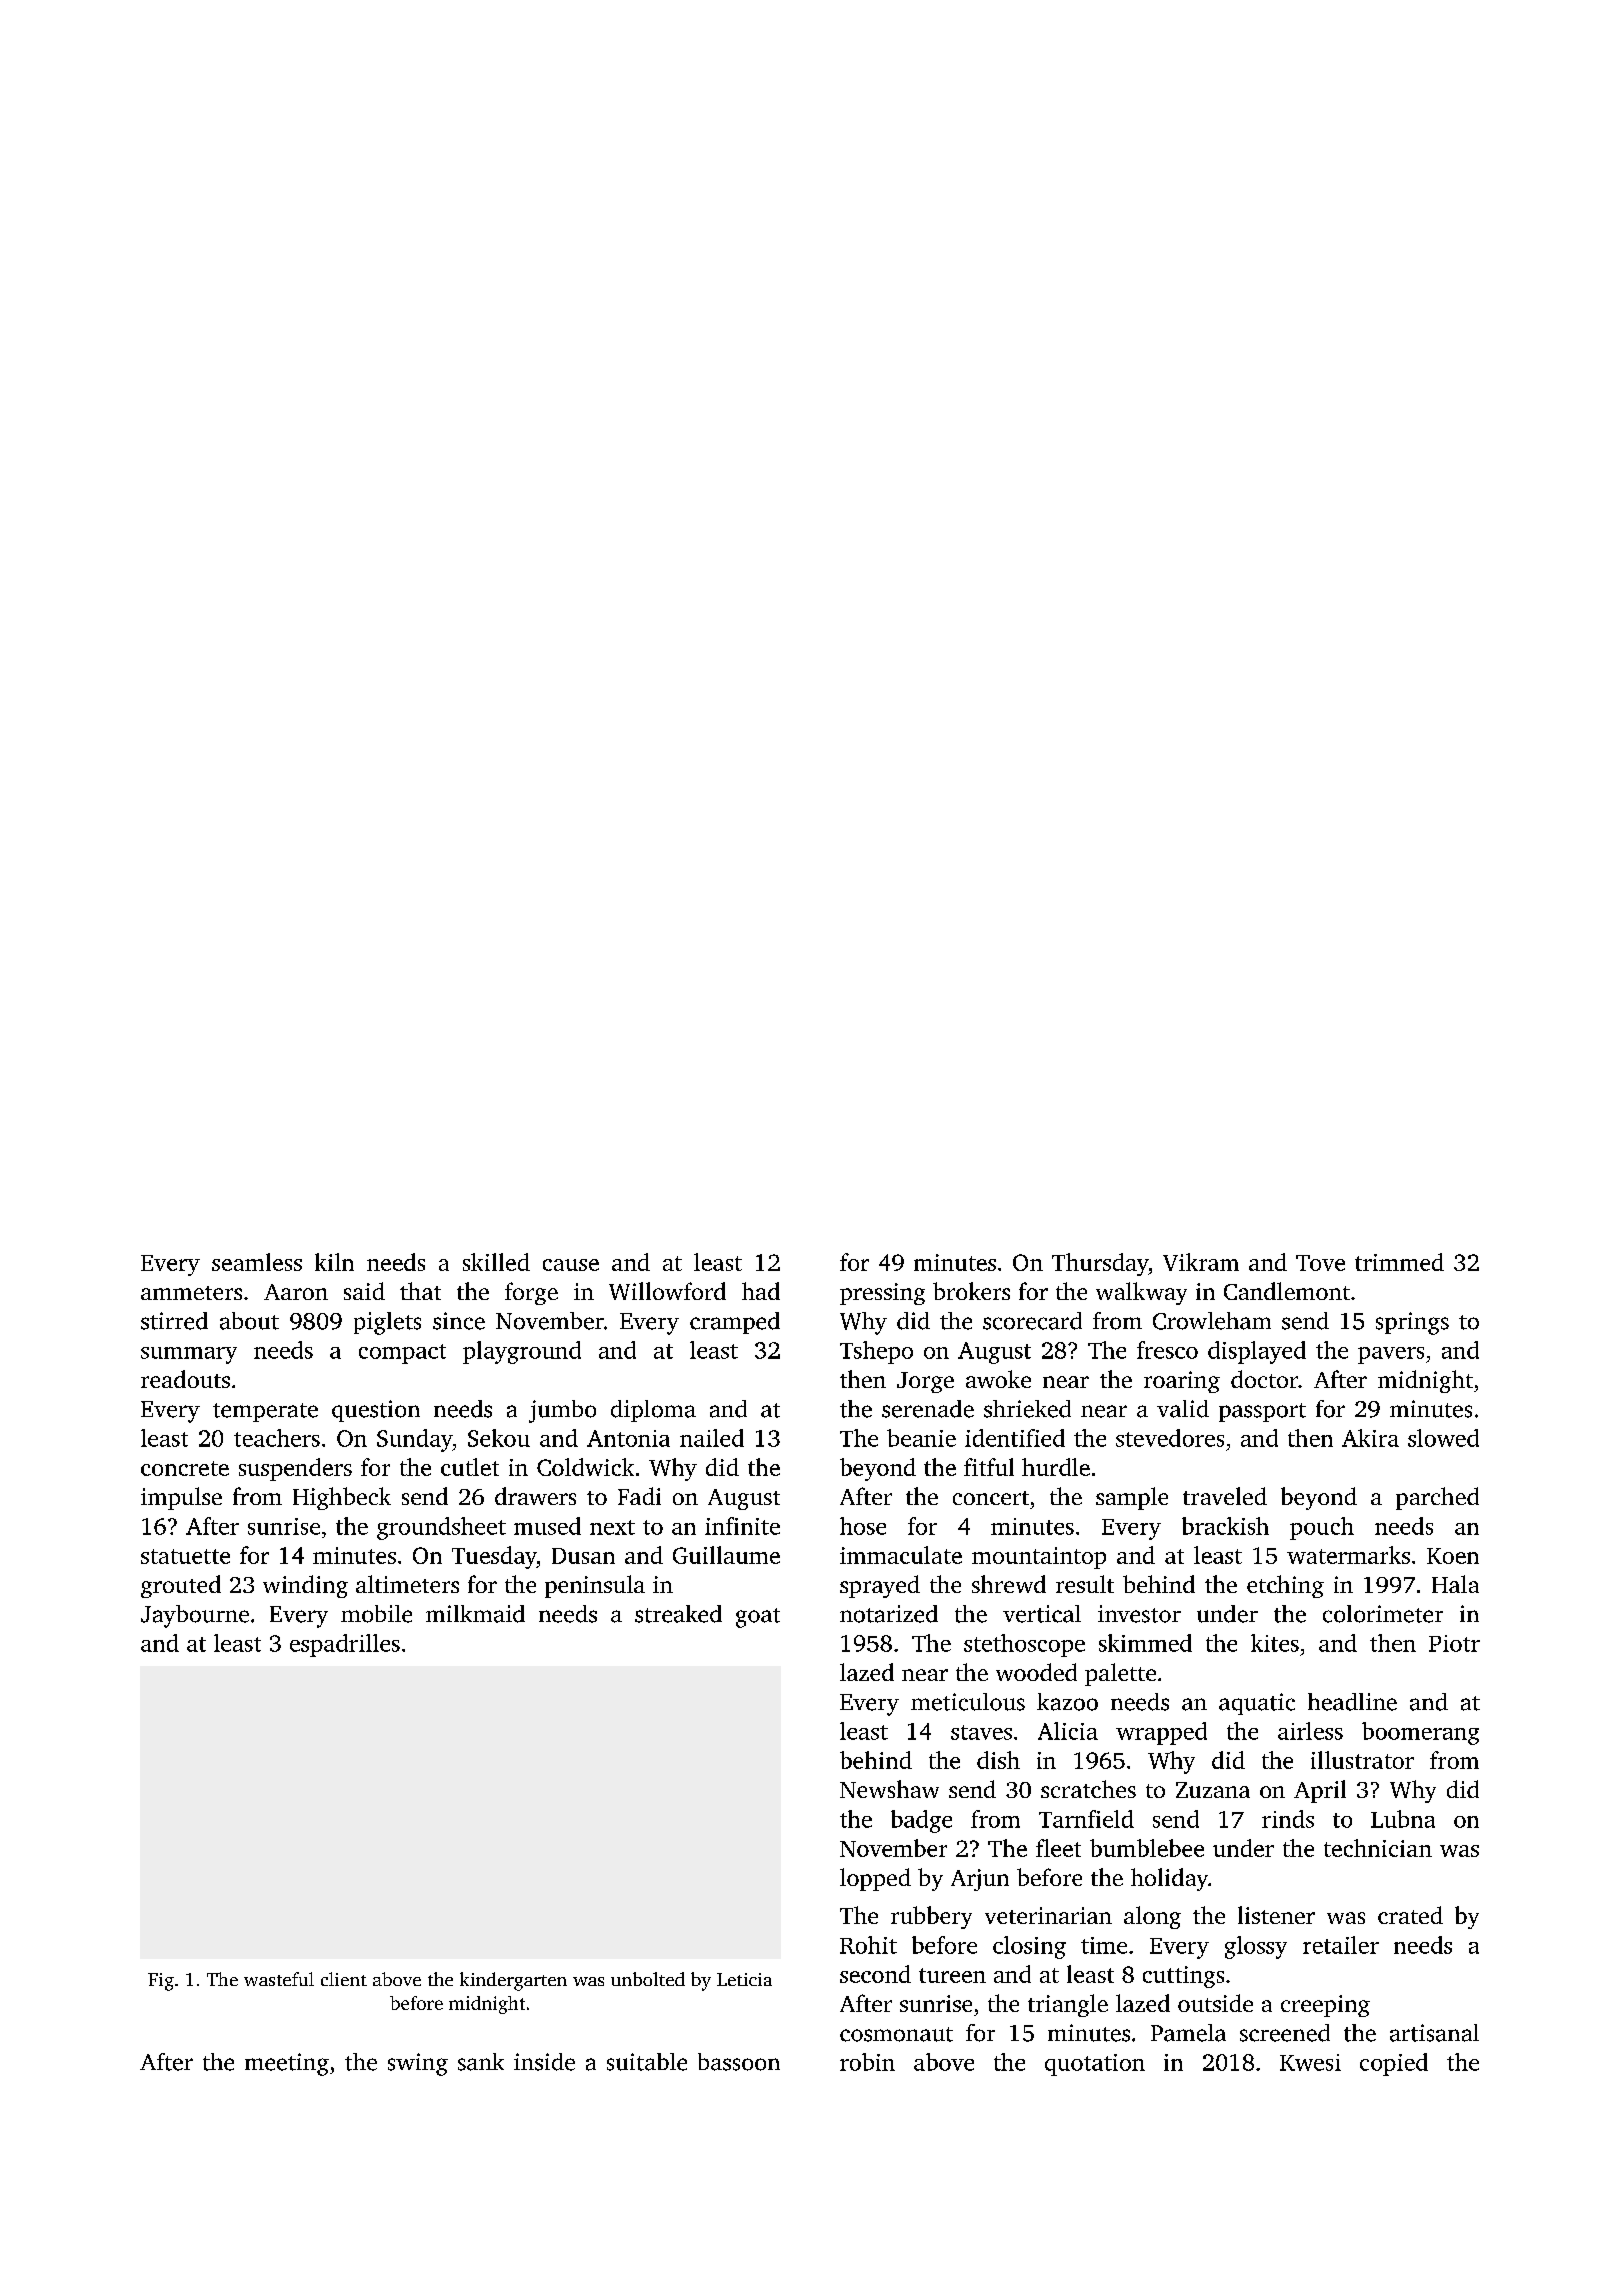 The width and height of the image is (1620, 2292). What do you see at coordinates (257, 1262) in the image?
I see `seamless` at bounding box center [257, 1262].
